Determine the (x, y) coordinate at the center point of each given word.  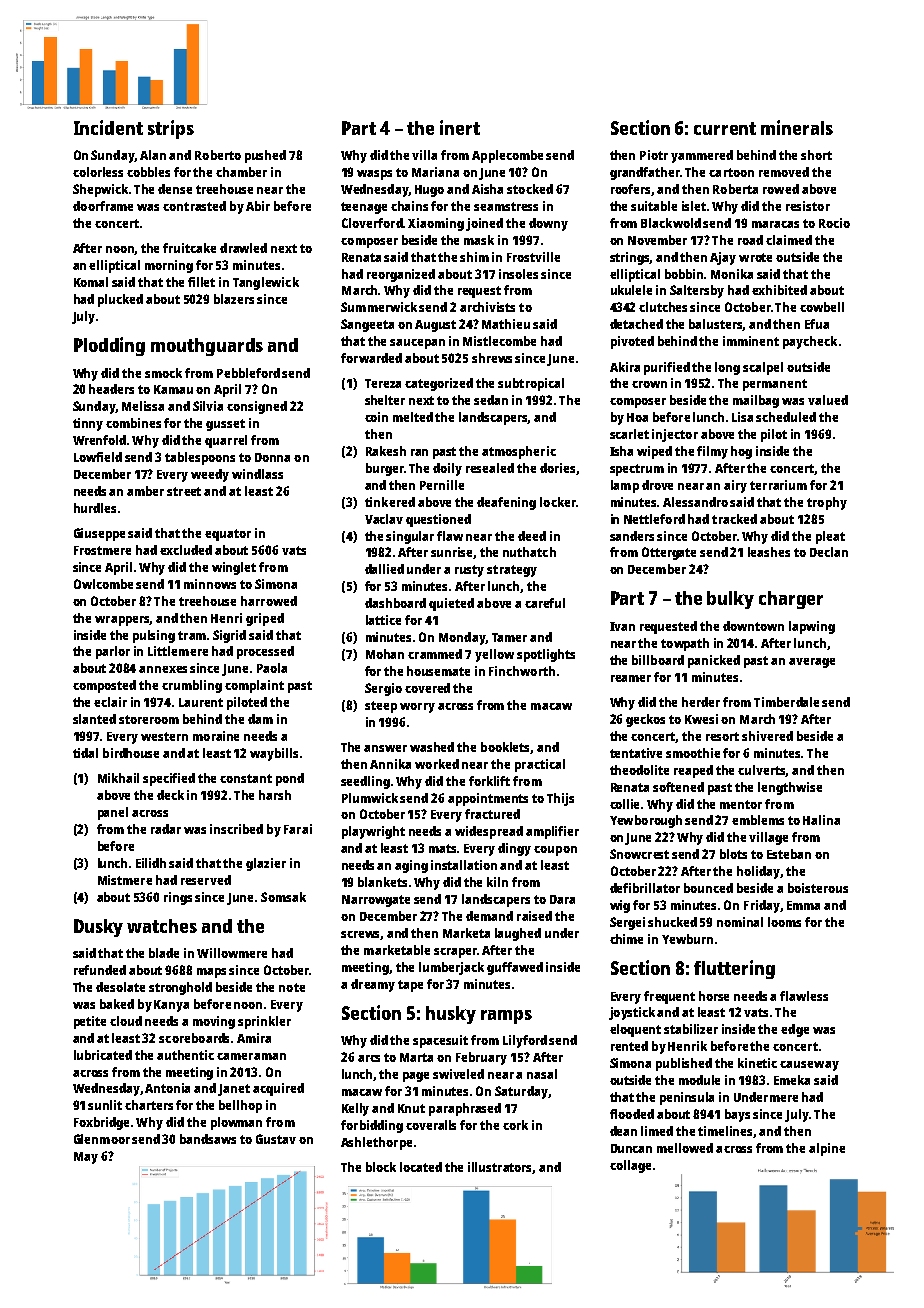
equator (228, 535)
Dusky (98, 928)
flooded (632, 1114)
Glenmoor (102, 1139)
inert (460, 127)
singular (410, 537)
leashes (769, 552)
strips (171, 129)
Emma (803, 905)
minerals (797, 127)
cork (515, 1125)
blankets (382, 882)
